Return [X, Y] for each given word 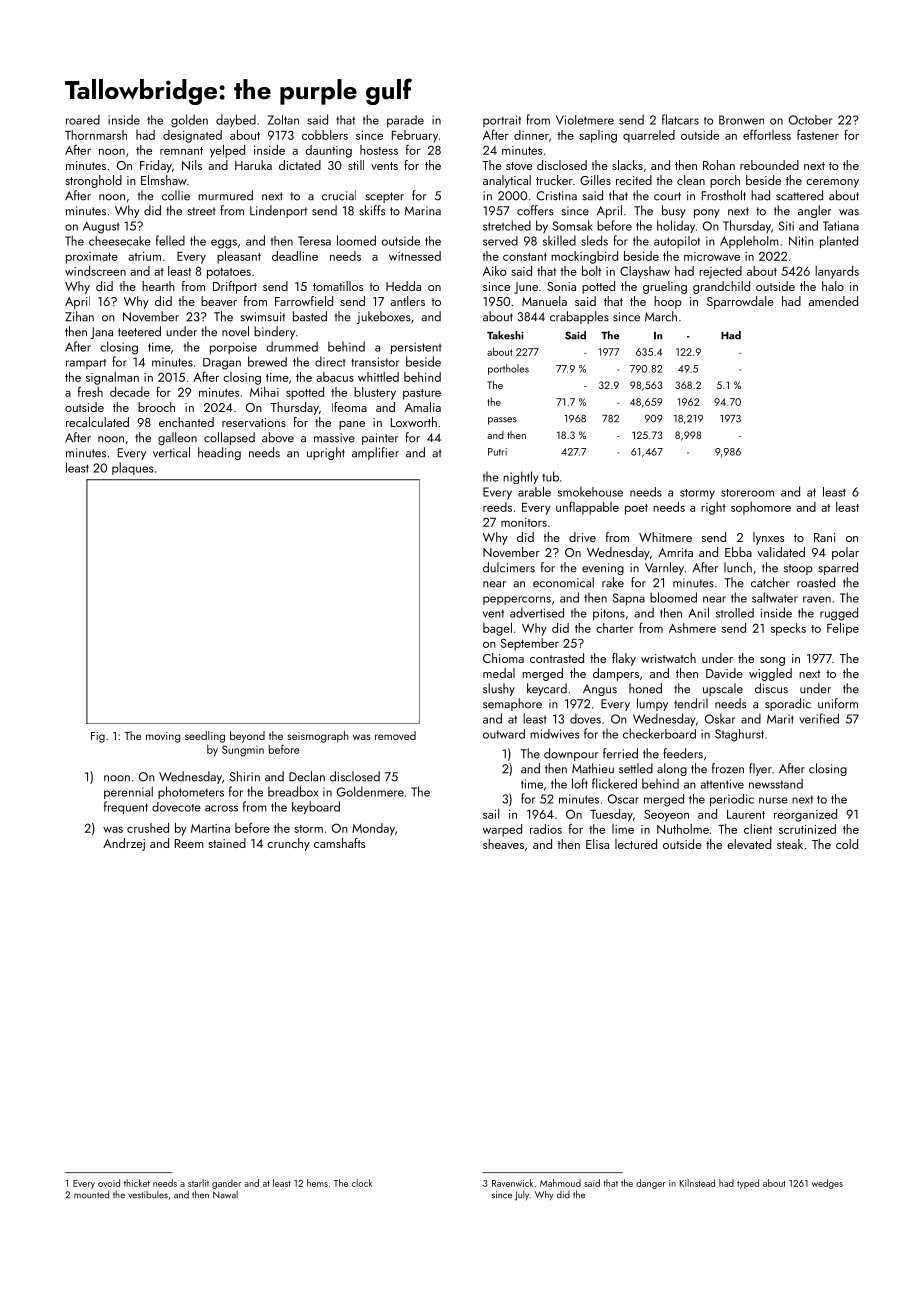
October [810, 120]
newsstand [776, 783]
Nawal [225, 1195]
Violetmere [585, 120]
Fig [98, 737]
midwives [554, 734]
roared [83, 119]
